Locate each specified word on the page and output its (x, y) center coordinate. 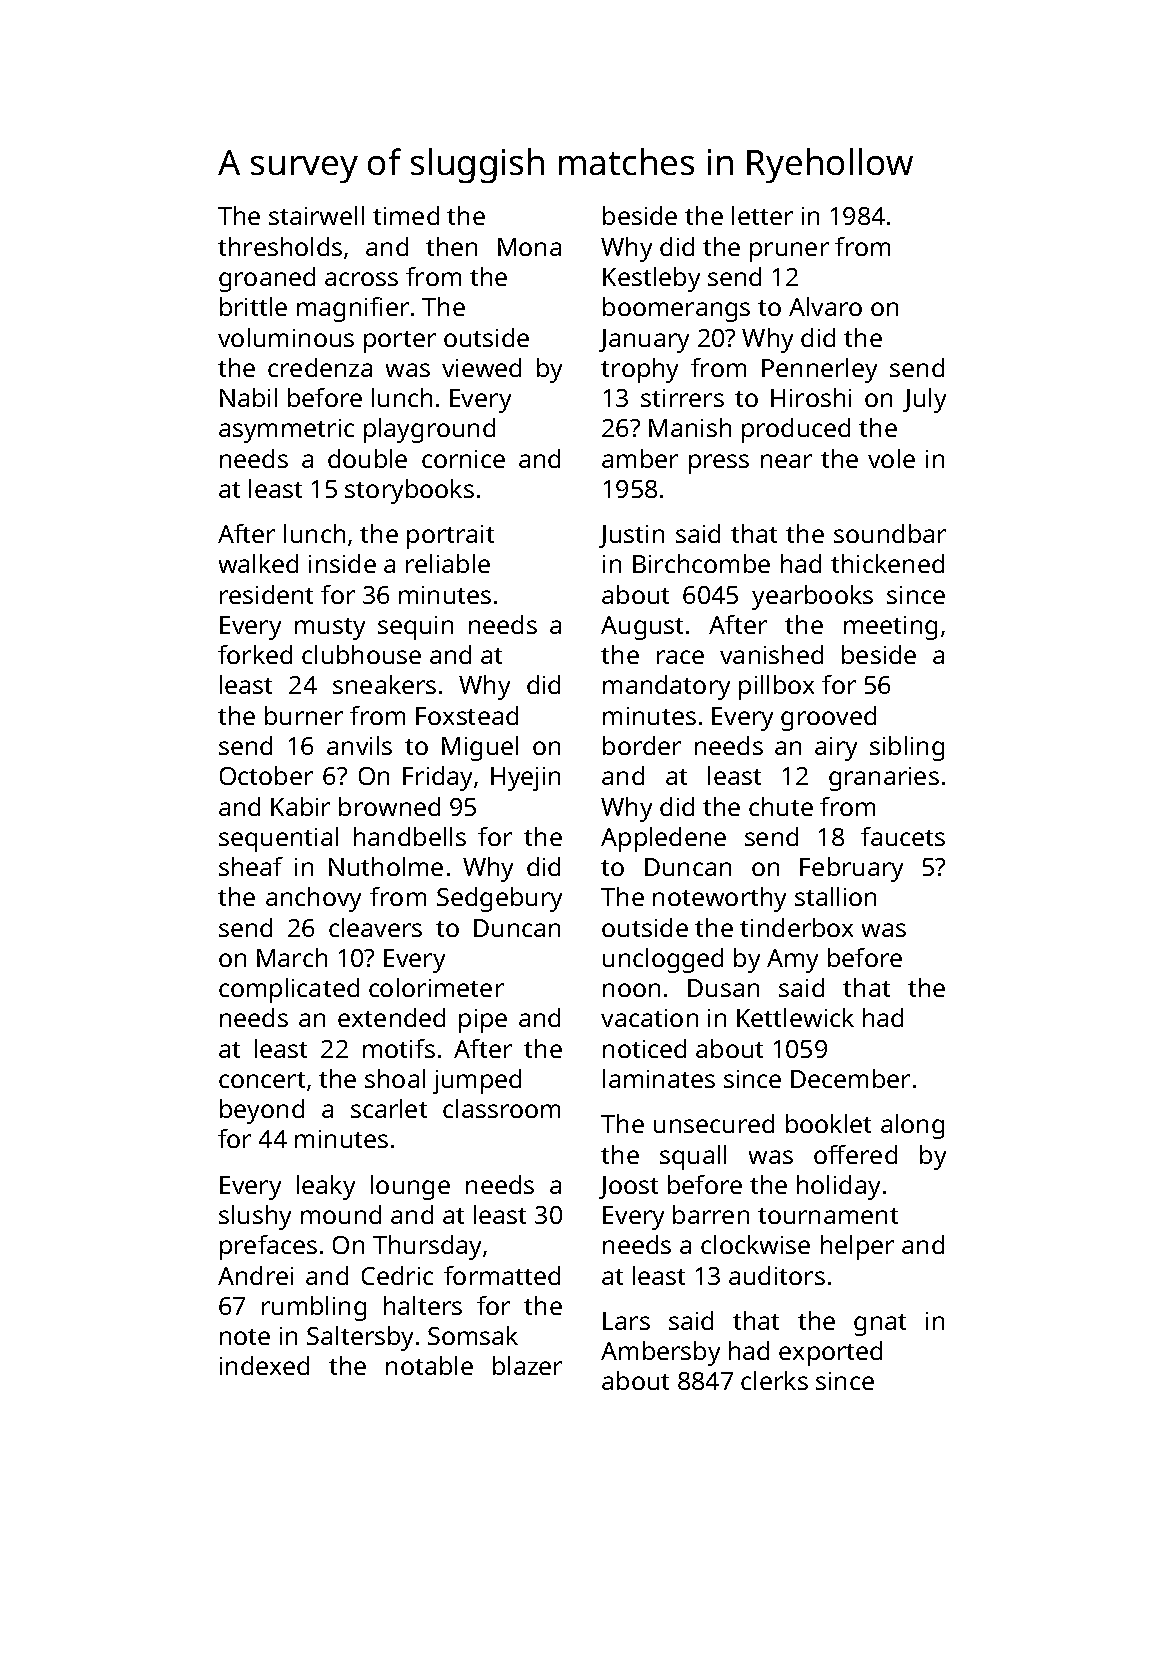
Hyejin (525, 779)
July (924, 400)
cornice (463, 459)
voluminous (286, 337)
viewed (481, 367)
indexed (264, 1365)
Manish (690, 427)
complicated (289, 990)
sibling (907, 748)
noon (631, 990)
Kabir (300, 806)
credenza (320, 367)
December (850, 1078)
